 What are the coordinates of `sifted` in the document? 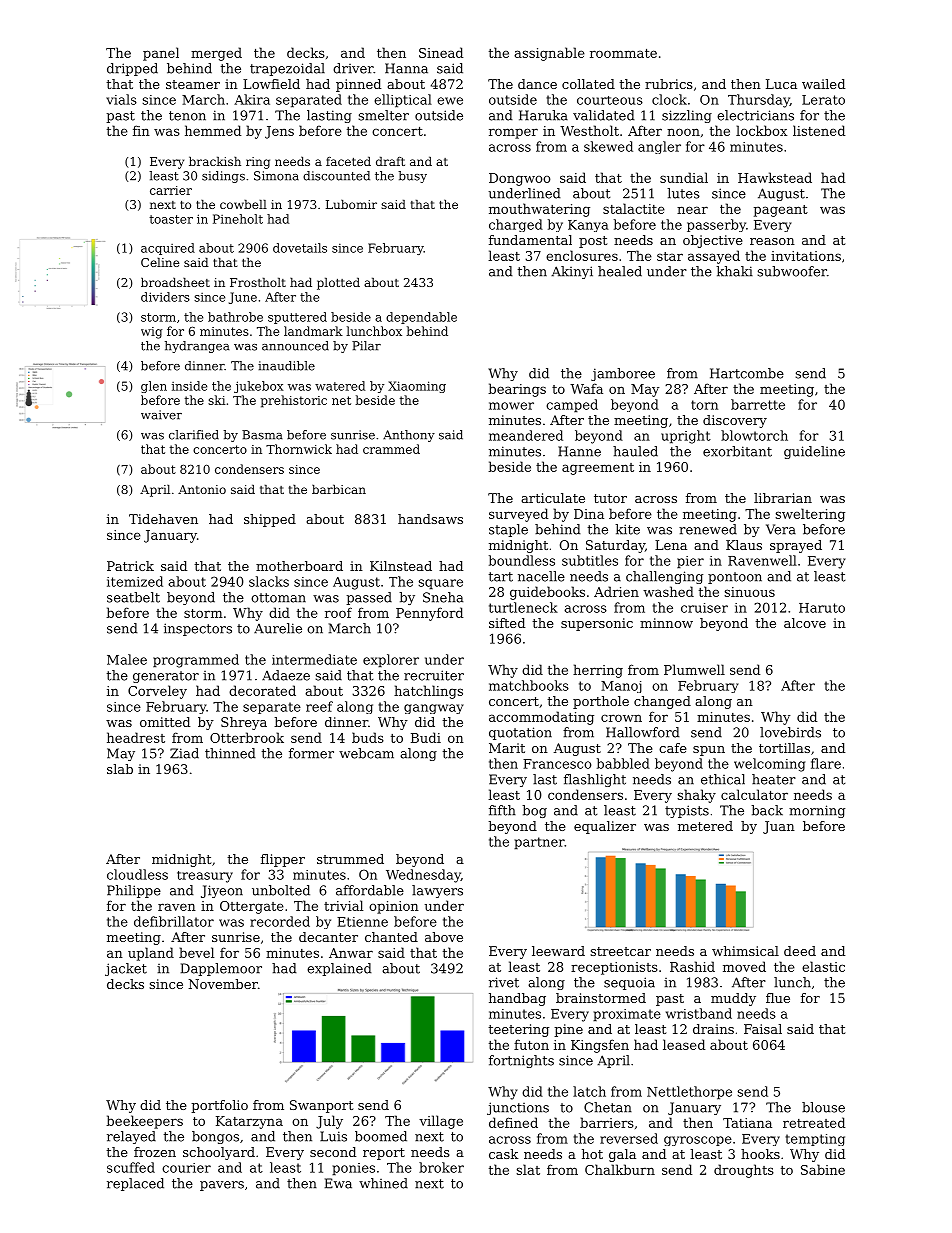 It's located at (507, 623).
